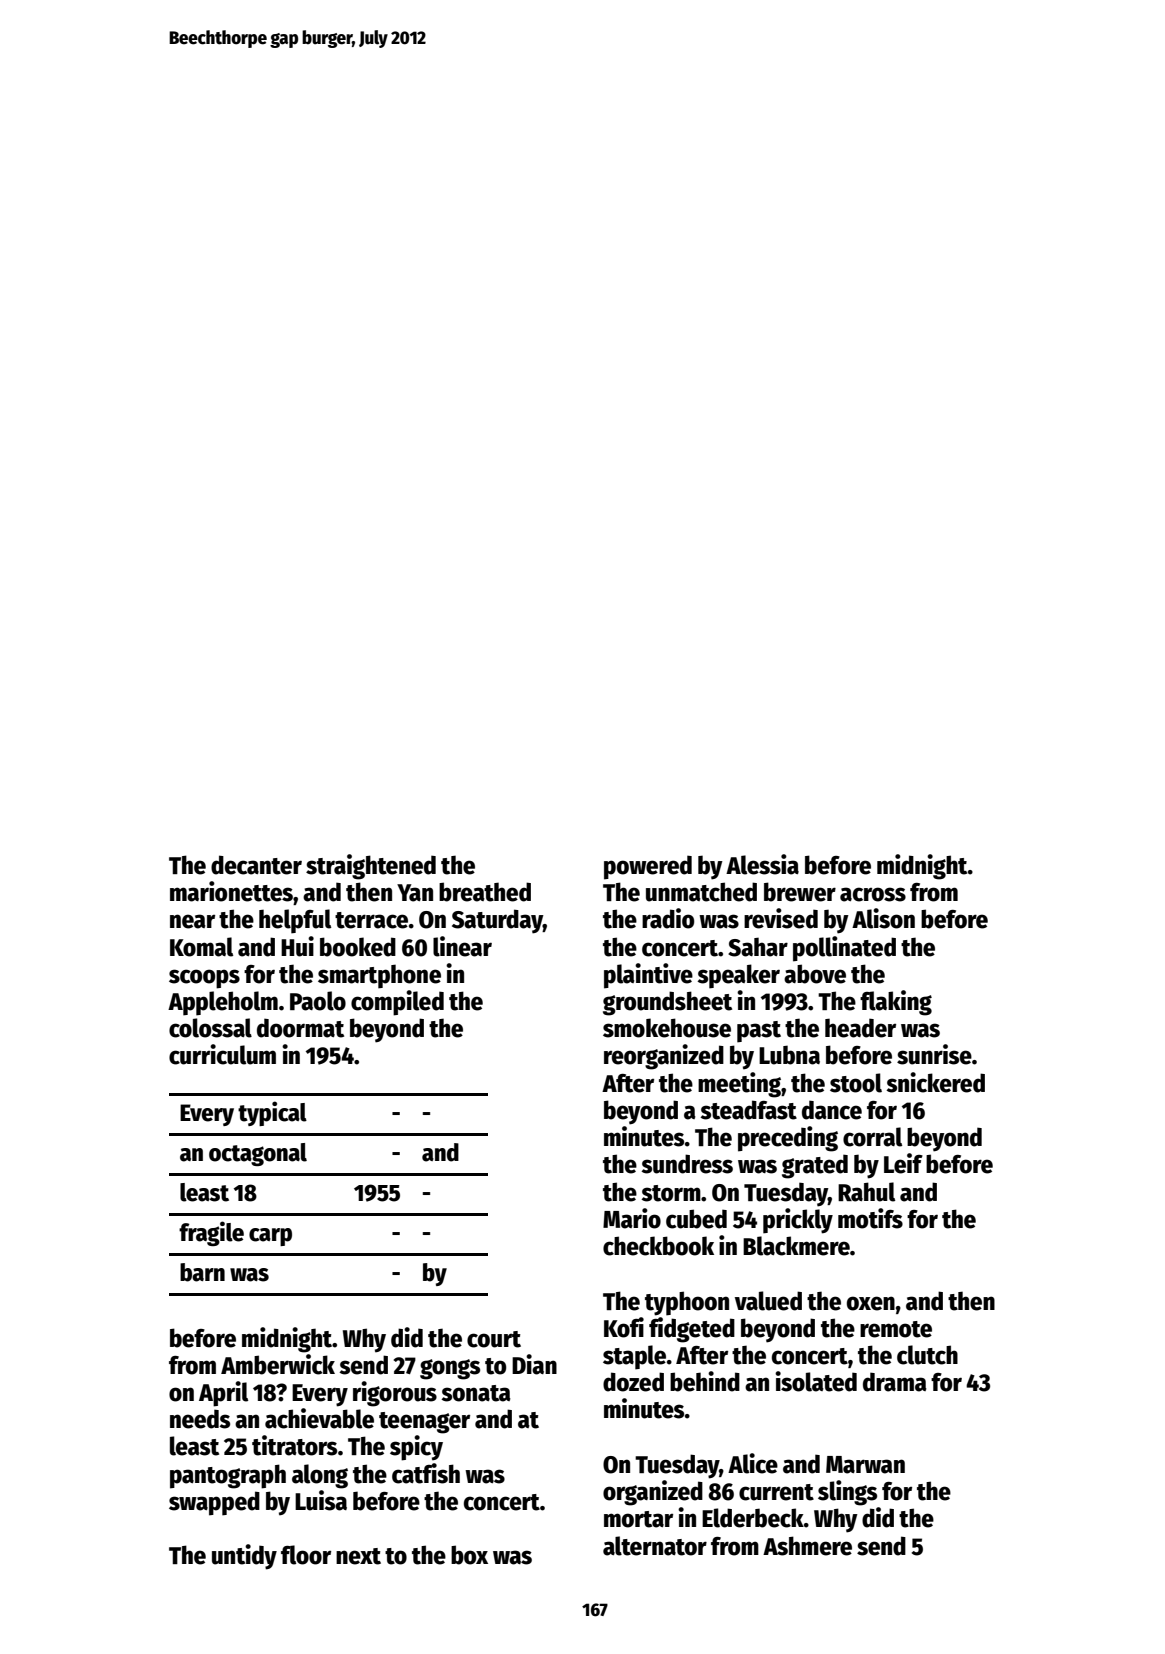 This image has width=1165, height=1654. What do you see at coordinates (258, 1154) in the image?
I see `octagonal` at bounding box center [258, 1154].
